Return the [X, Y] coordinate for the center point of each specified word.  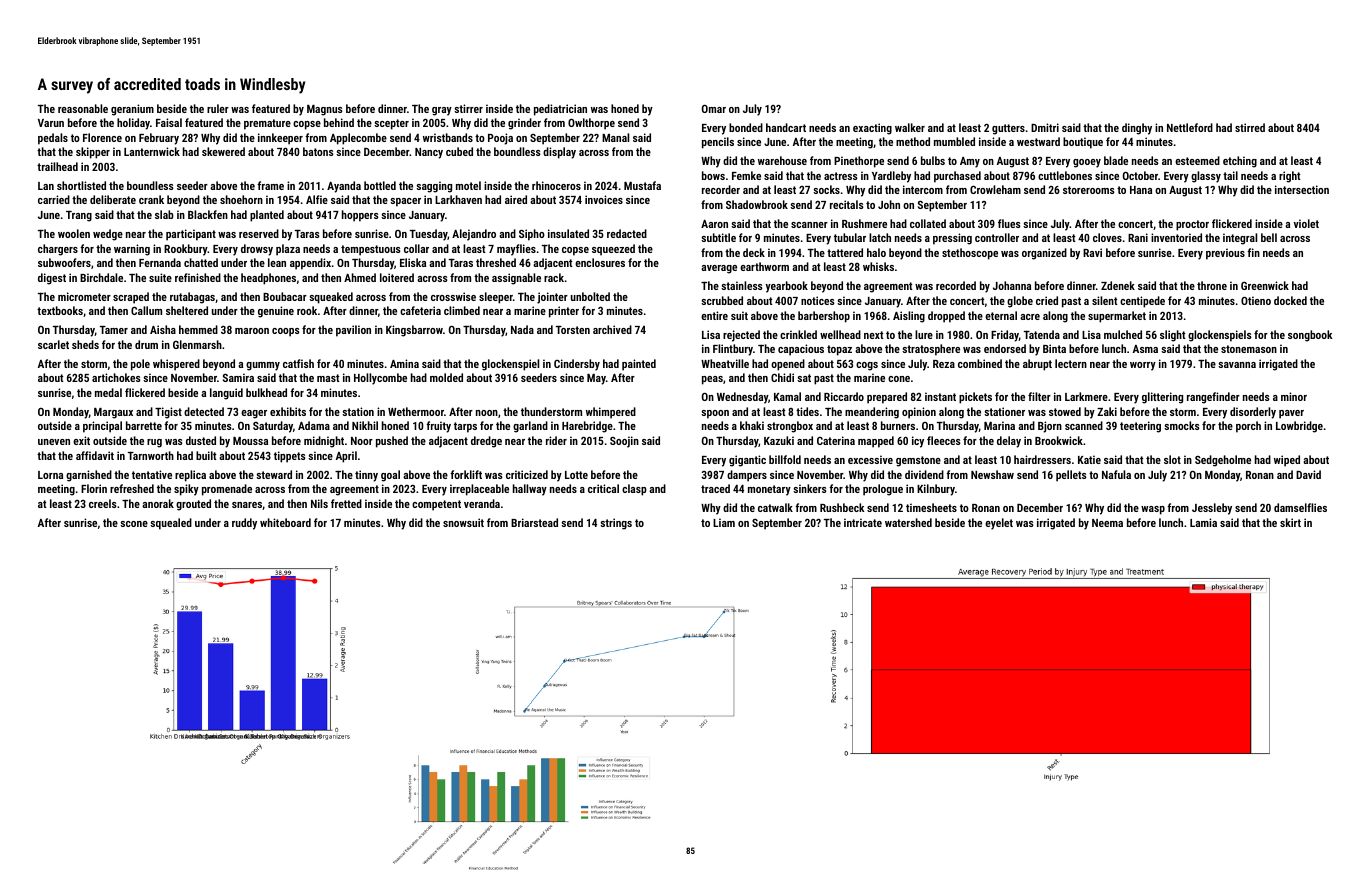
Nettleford [1190, 127]
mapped [876, 442]
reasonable [83, 108]
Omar [714, 109]
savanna [1237, 365]
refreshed [132, 488]
